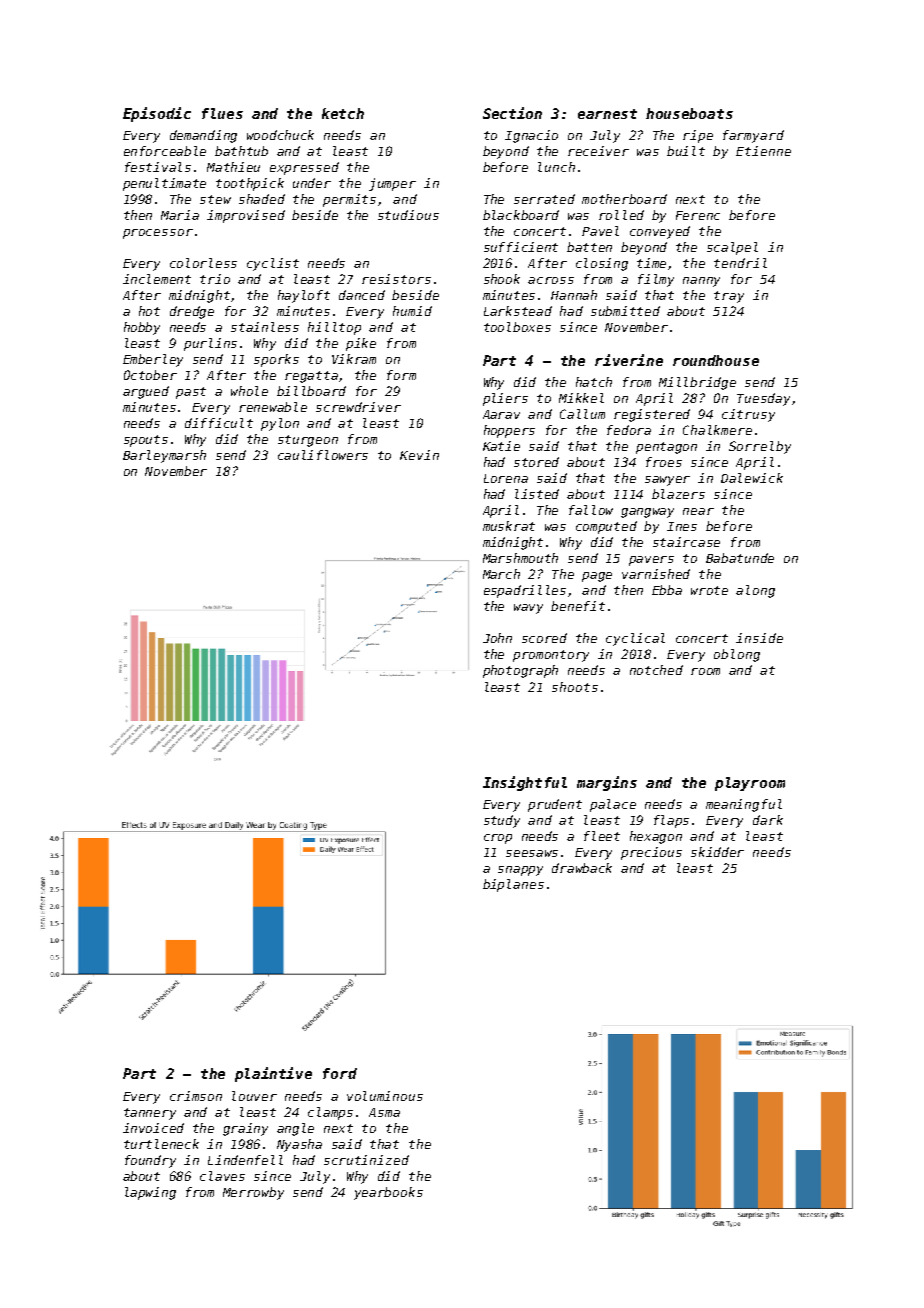 This document has width=924, height=1308. What do you see at coordinates (388, 1193) in the document?
I see `yearbooks` at bounding box center [388, 1193].
